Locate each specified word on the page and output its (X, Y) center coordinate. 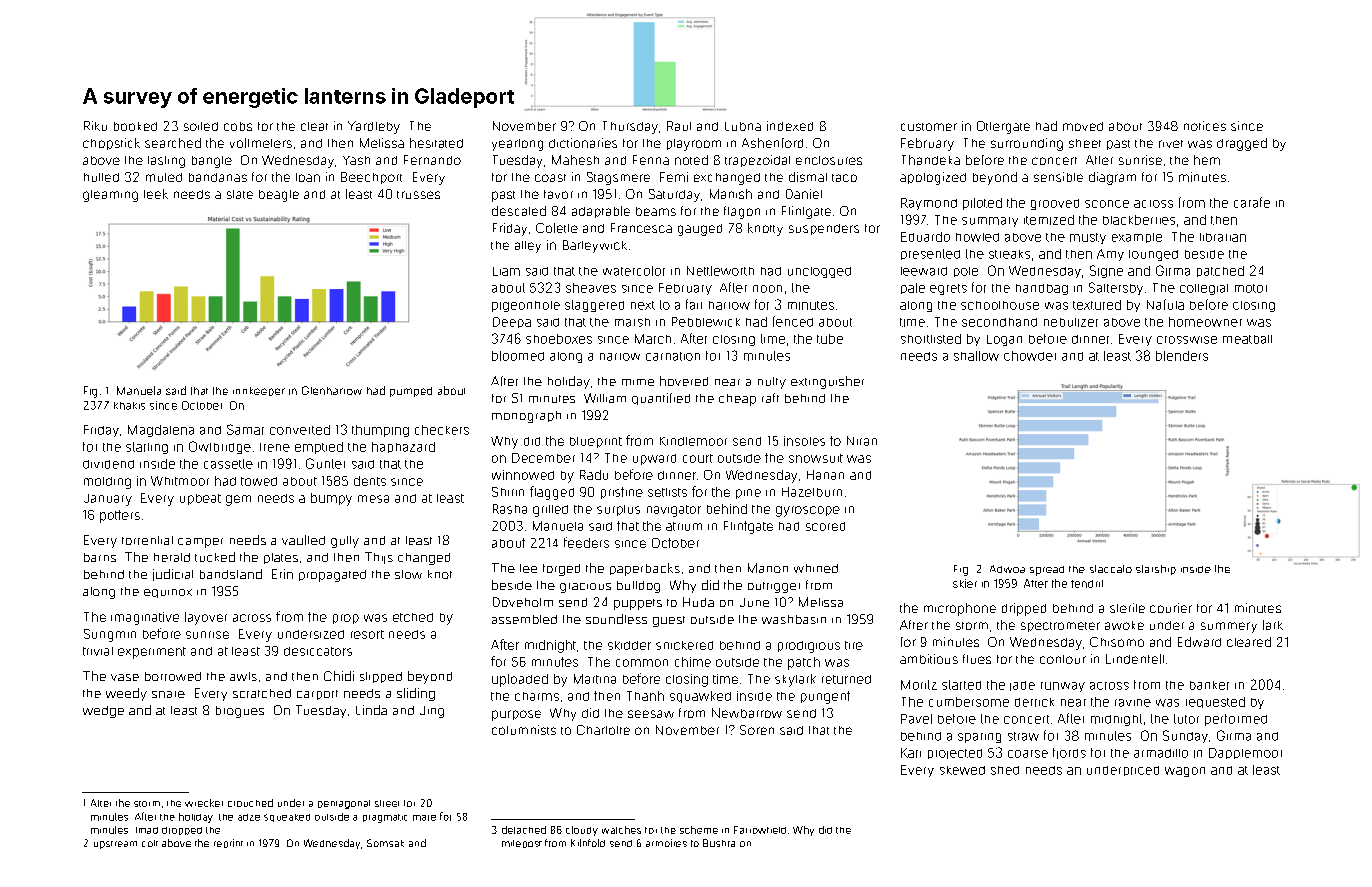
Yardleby (374, 127)
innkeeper (259, 391)
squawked (700, 697)
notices (1205, 126)
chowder (1030, 356)
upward (654, 459)
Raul (679, 126)
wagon (1185, 772)
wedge (103, 712)
